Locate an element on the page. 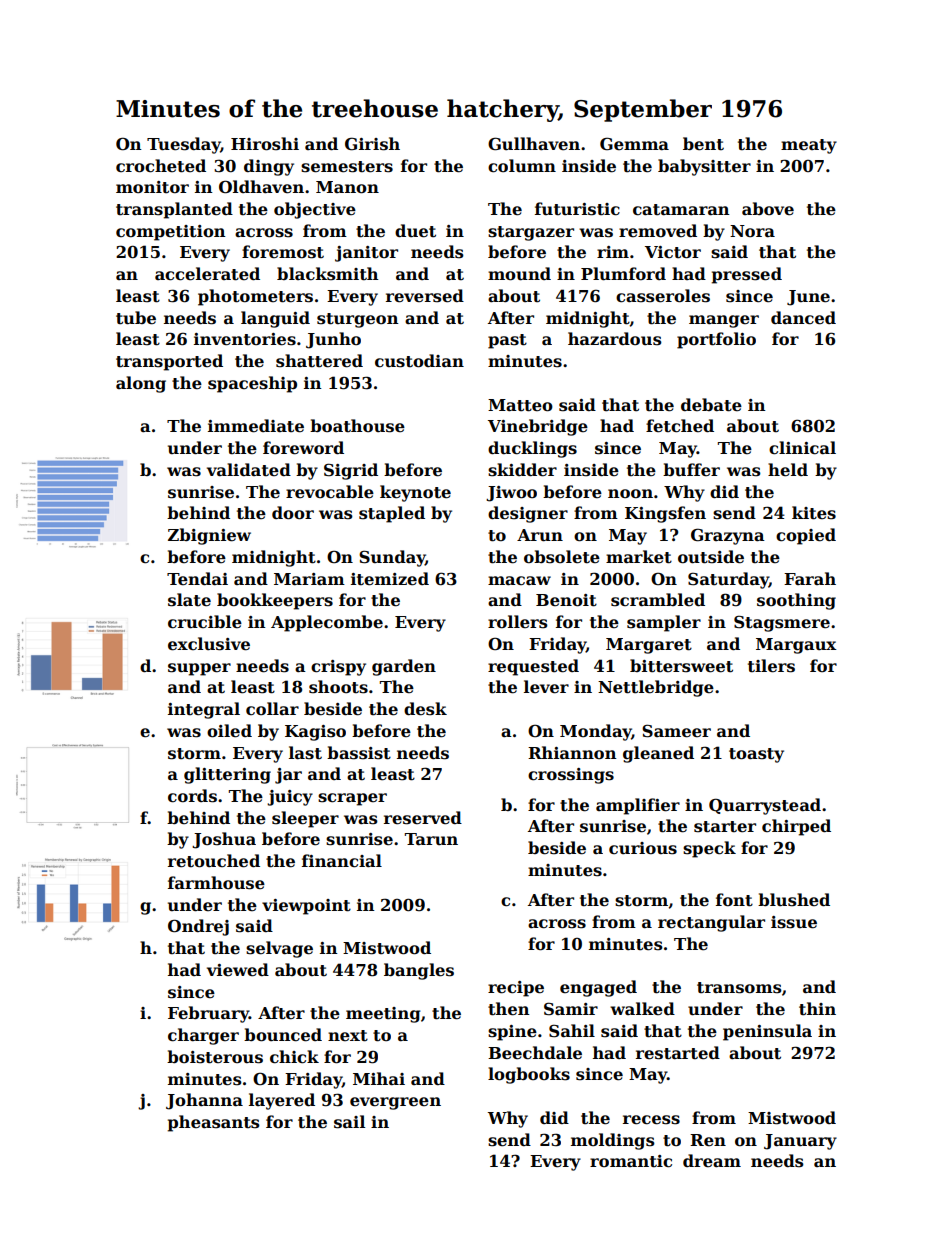 The width and height of the image is (952, 1233). pheasants is located at coordinates (214, 1123).
